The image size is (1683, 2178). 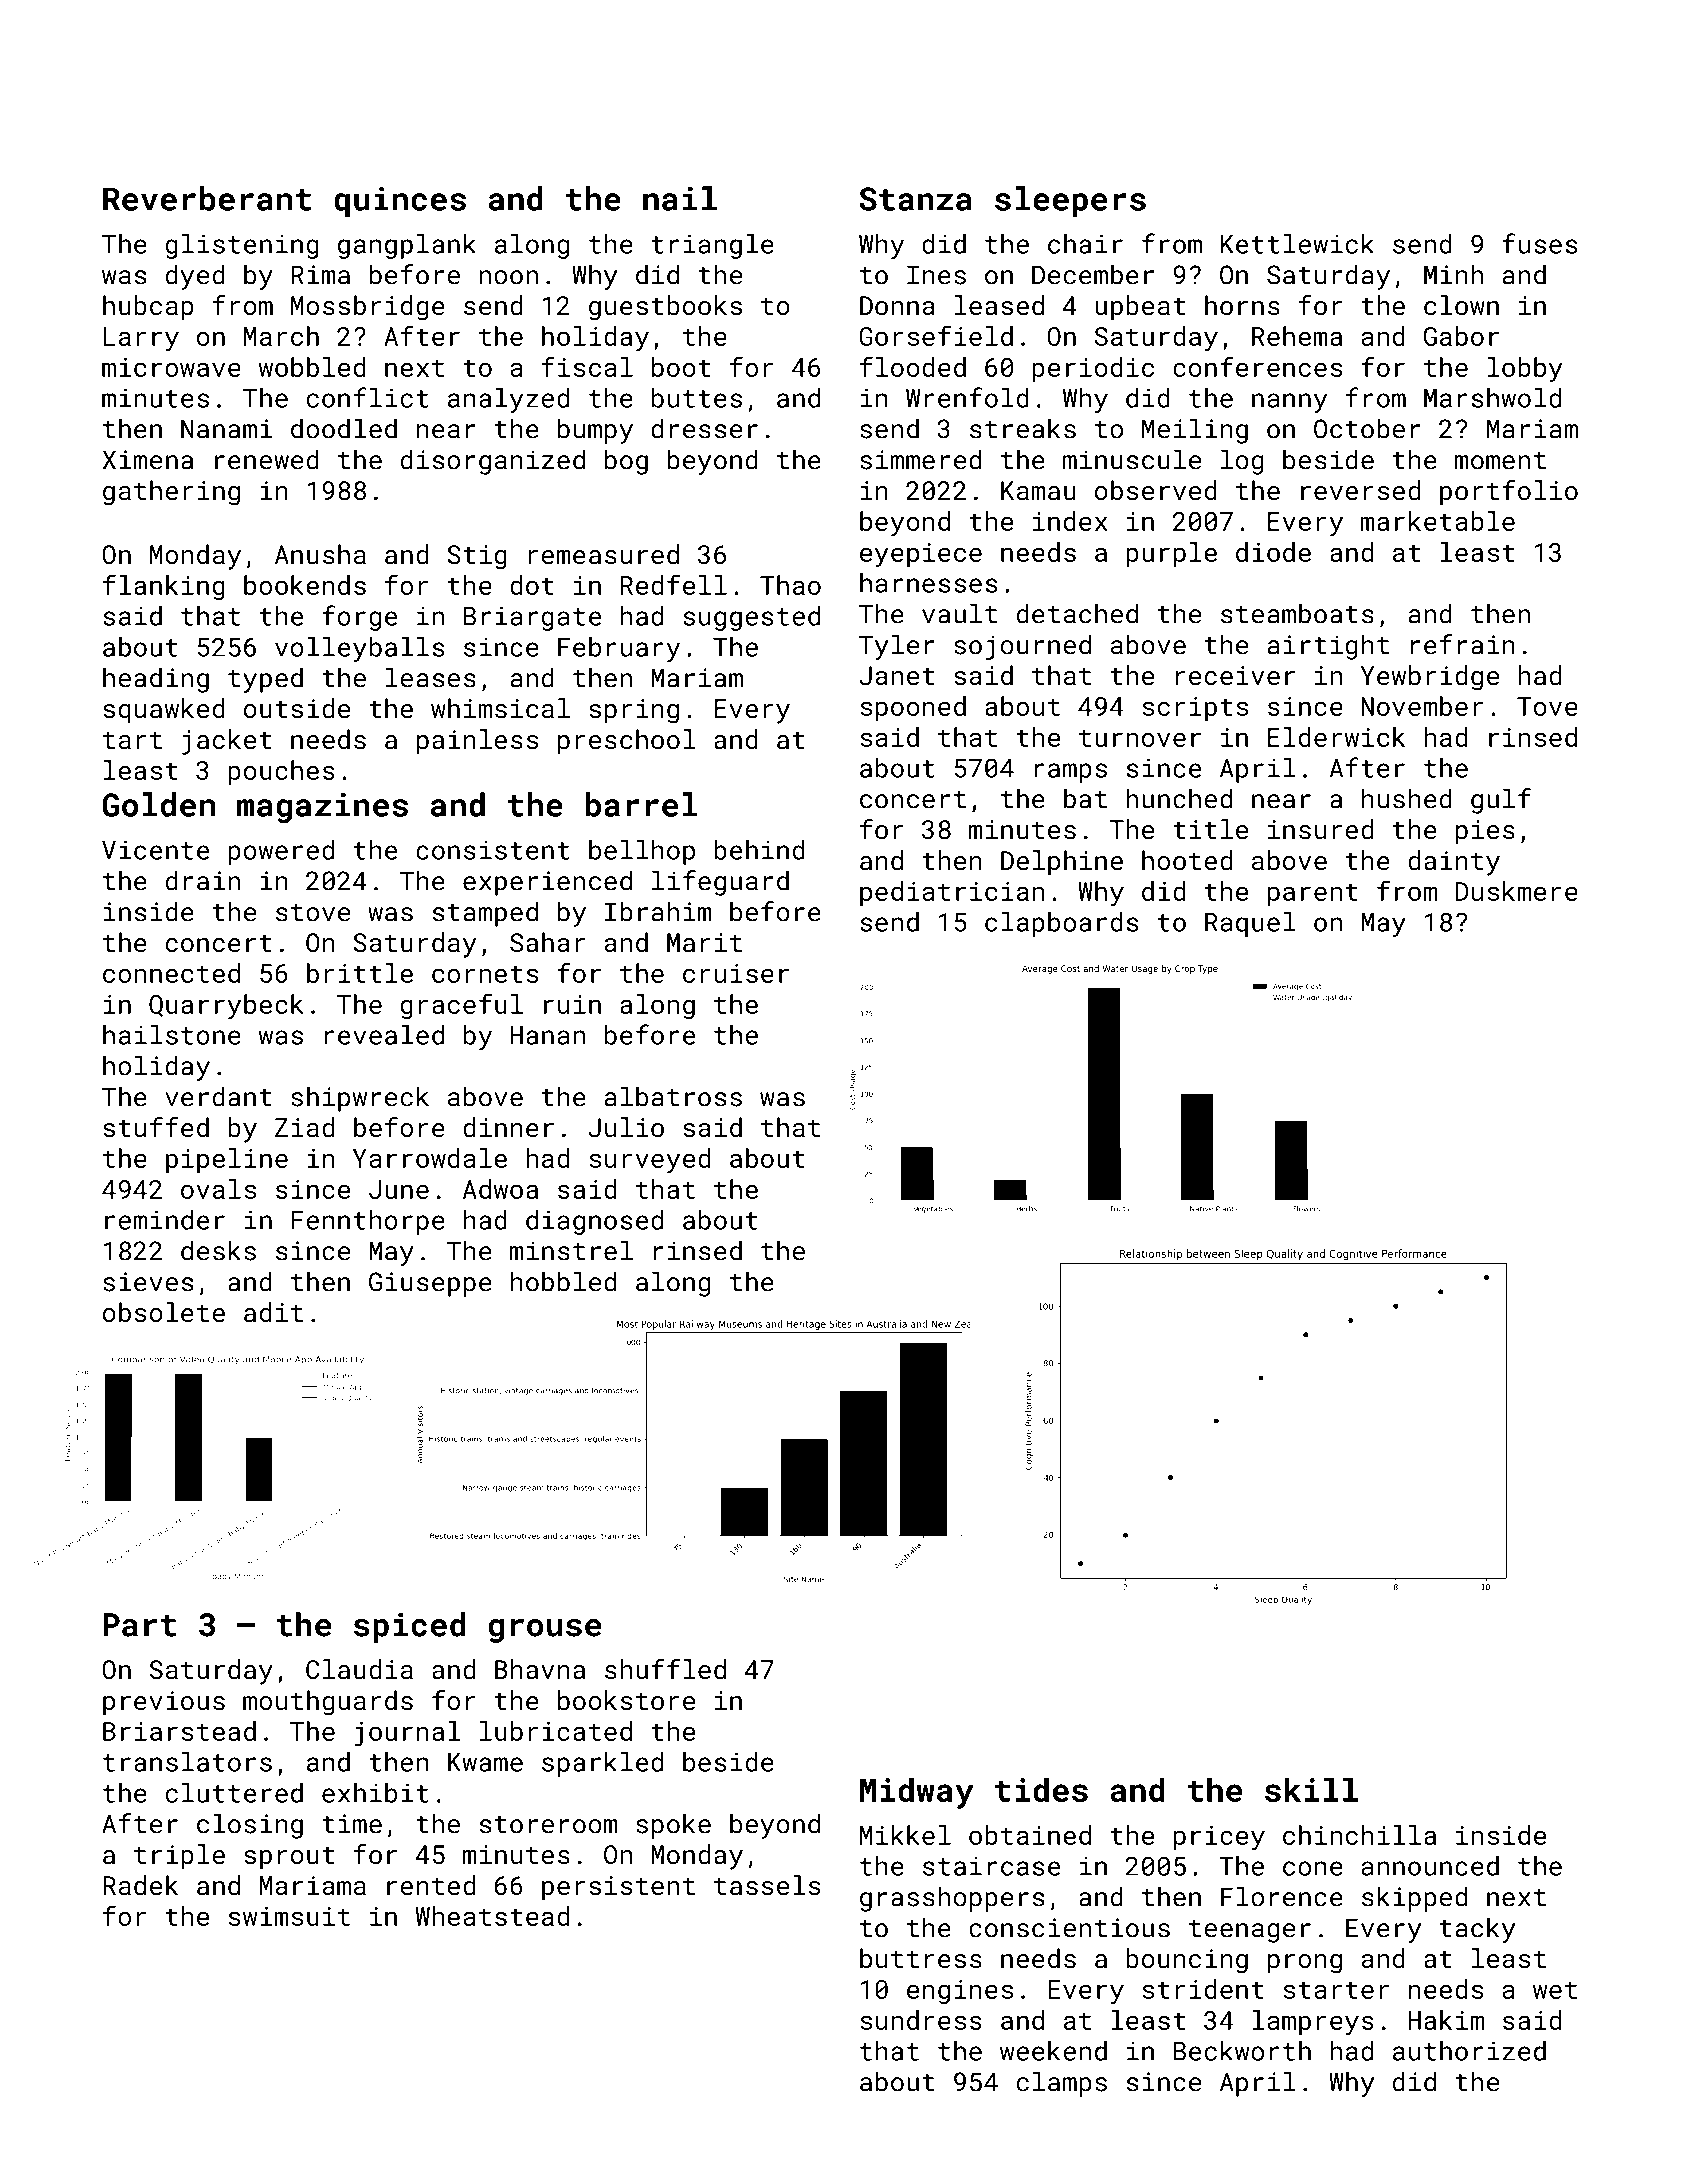 I want to click on skill, so click(x=1311, y=1789).
